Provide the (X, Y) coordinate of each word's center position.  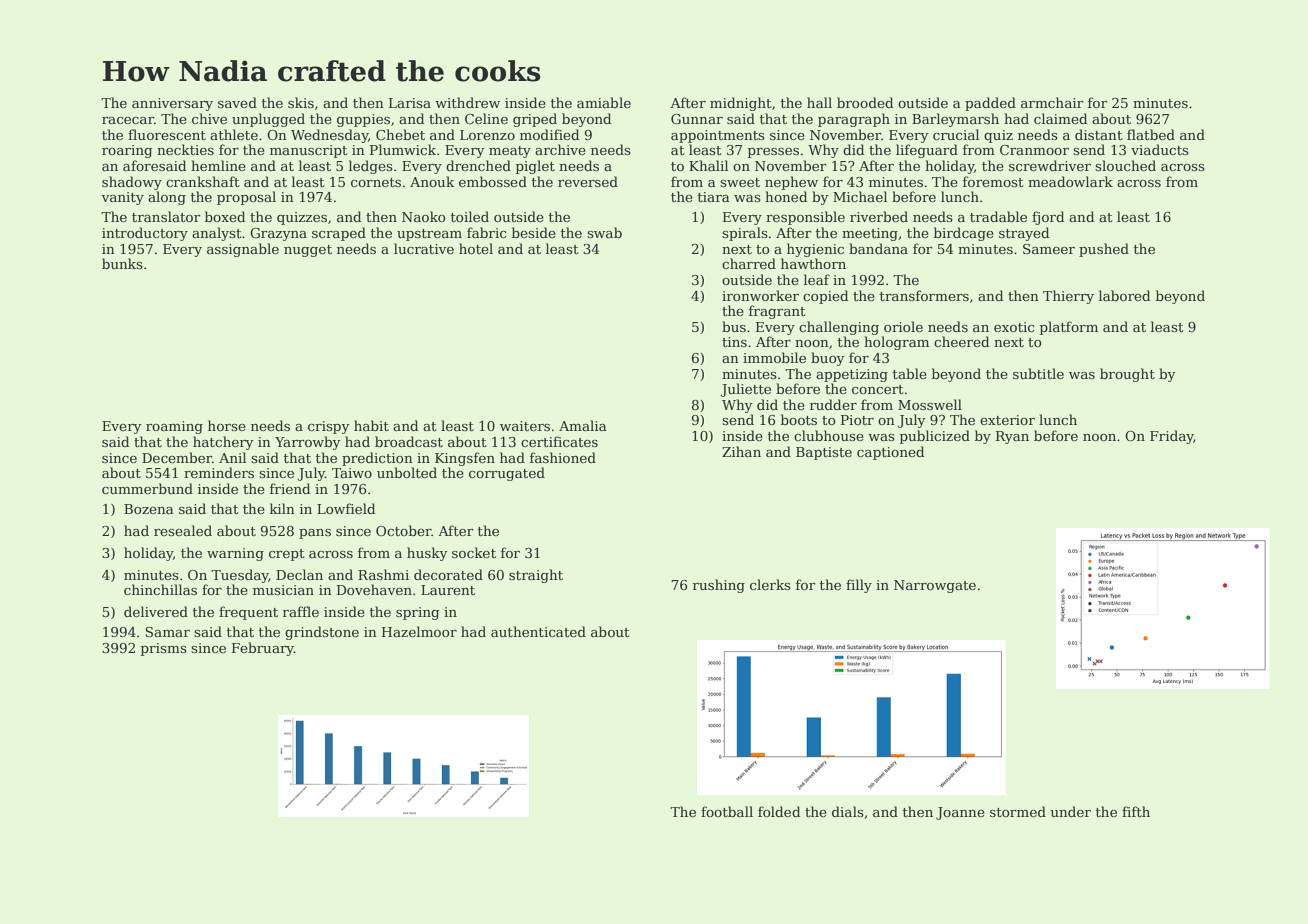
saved (237, 102)
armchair (1052, 102)
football (727, 811)
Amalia (583, 425)
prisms (164, 649)
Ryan (1012, 437)
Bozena (149, 509)
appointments (718, 136)
